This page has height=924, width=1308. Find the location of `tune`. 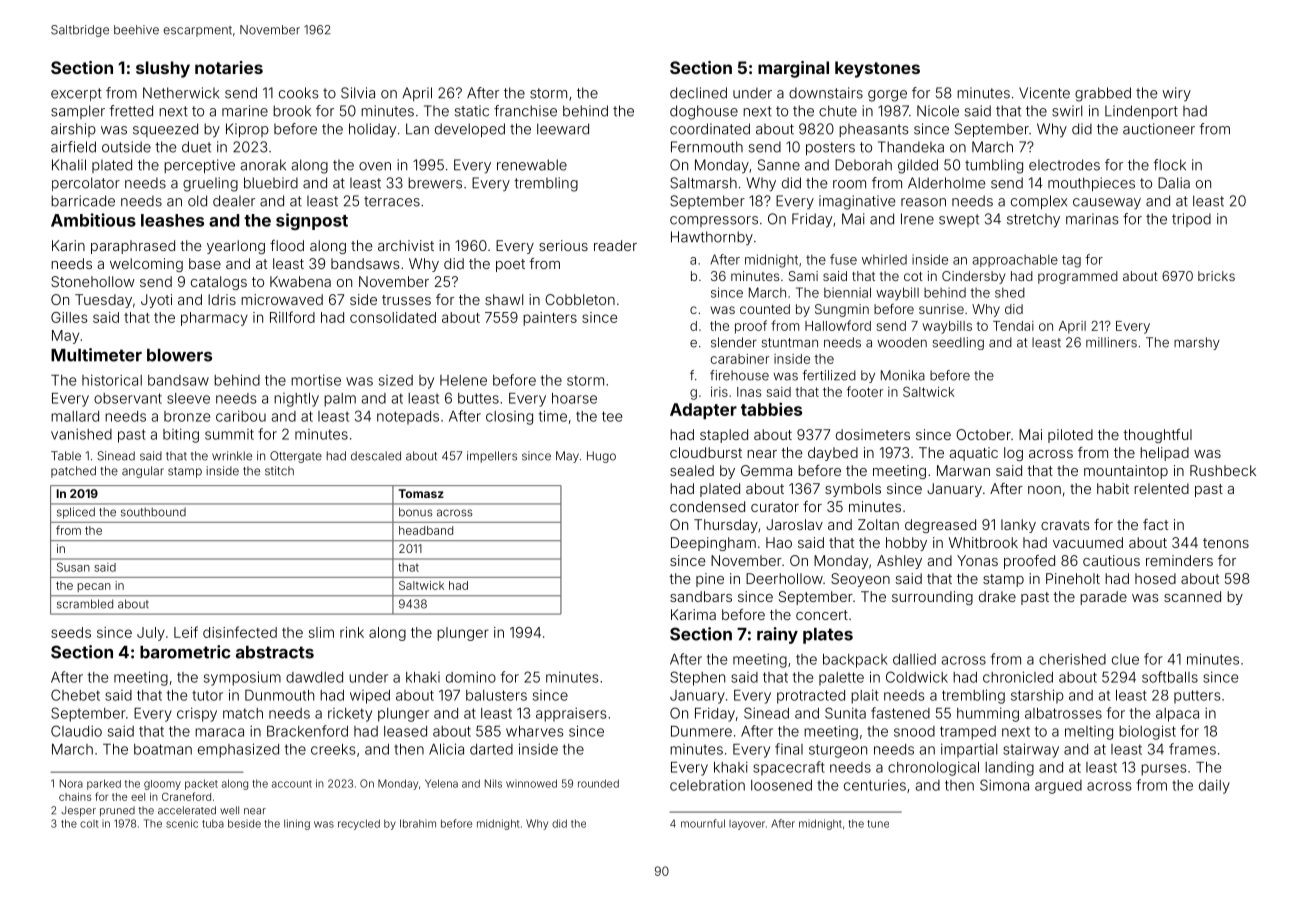

tune is located at coordinates (878, 824).
